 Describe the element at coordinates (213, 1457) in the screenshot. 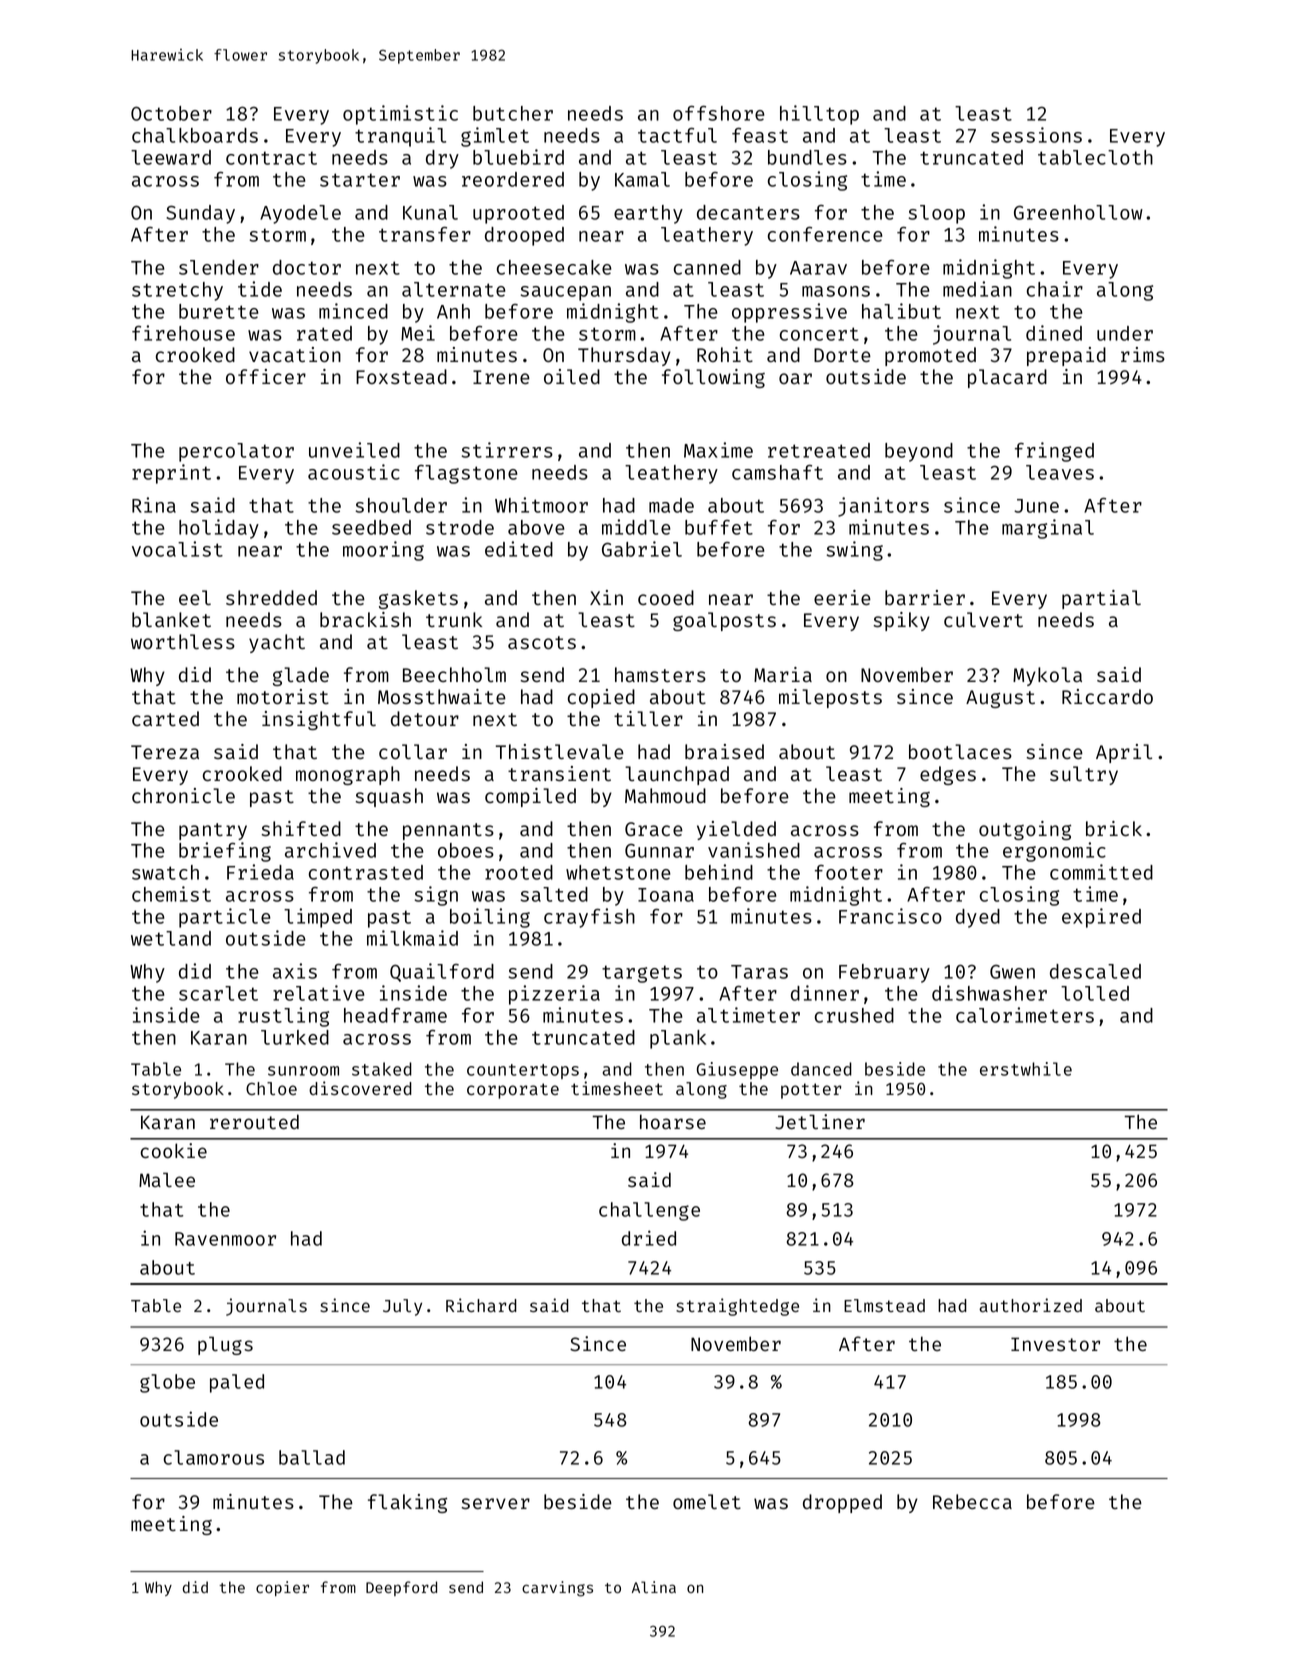

I see `clamorous` at that location.
